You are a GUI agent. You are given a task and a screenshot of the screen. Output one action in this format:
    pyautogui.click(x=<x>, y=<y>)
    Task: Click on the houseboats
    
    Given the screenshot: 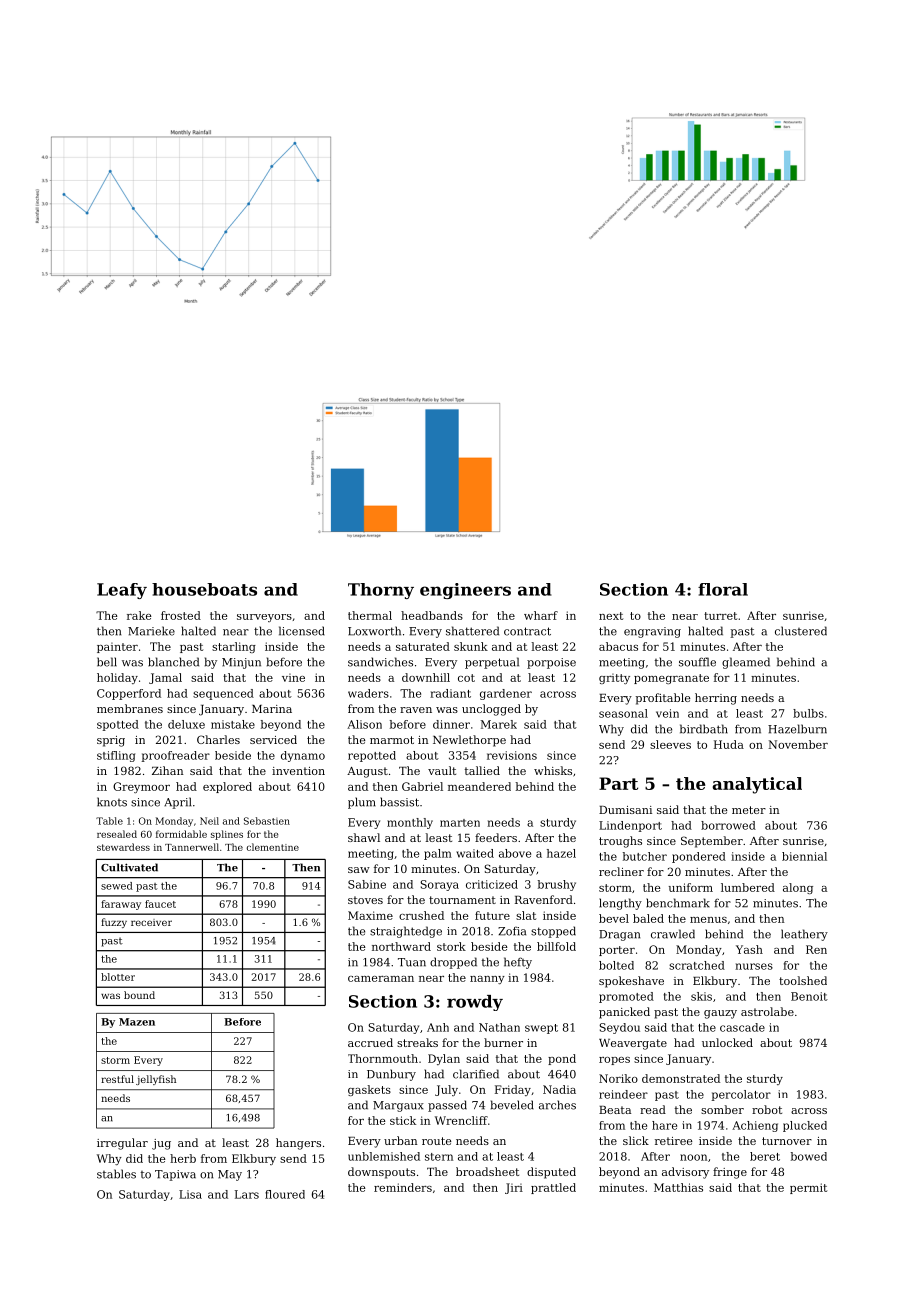 What is the action you would take?
    pyautogui.click(x=204, y=589)
